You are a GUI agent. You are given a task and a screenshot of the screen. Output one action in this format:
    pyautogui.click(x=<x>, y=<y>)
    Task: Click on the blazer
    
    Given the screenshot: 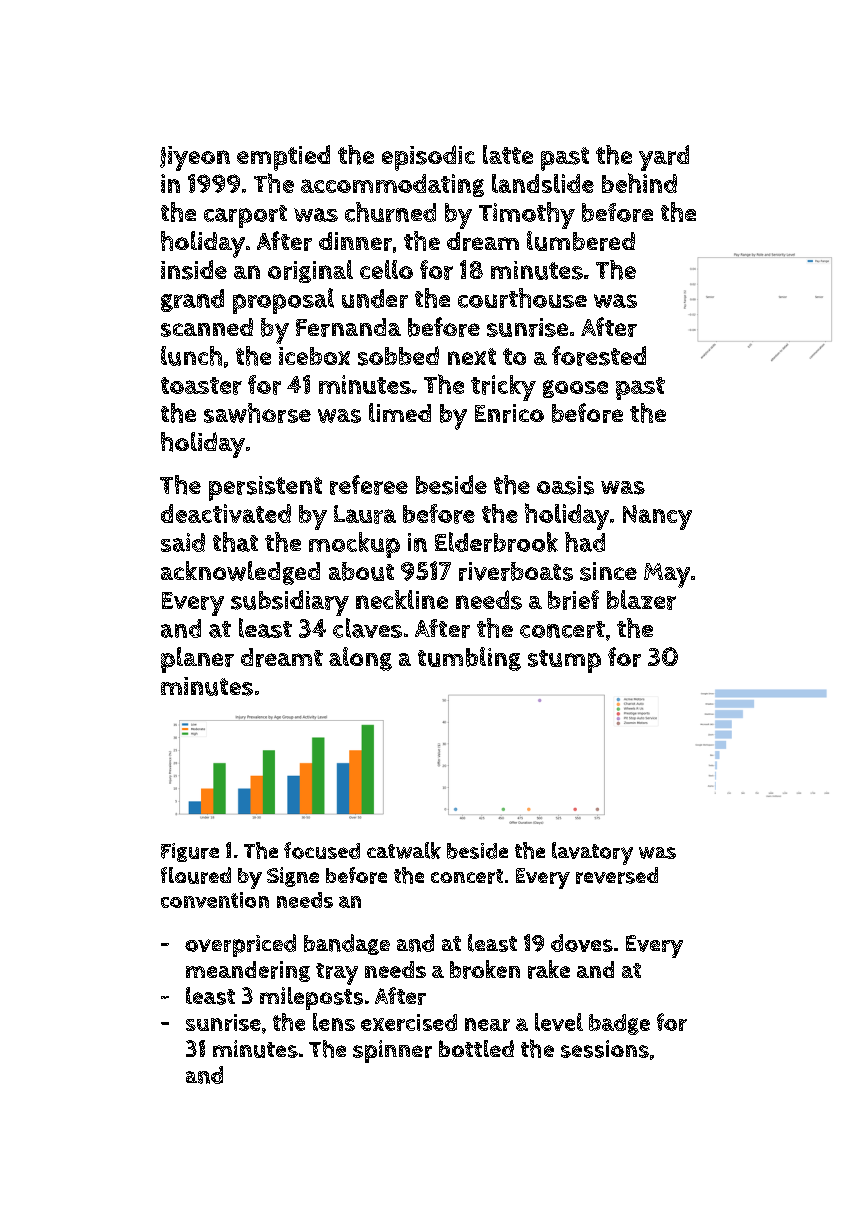 What is the action you would take?
    pyautogui.click(x=641, y=600)
